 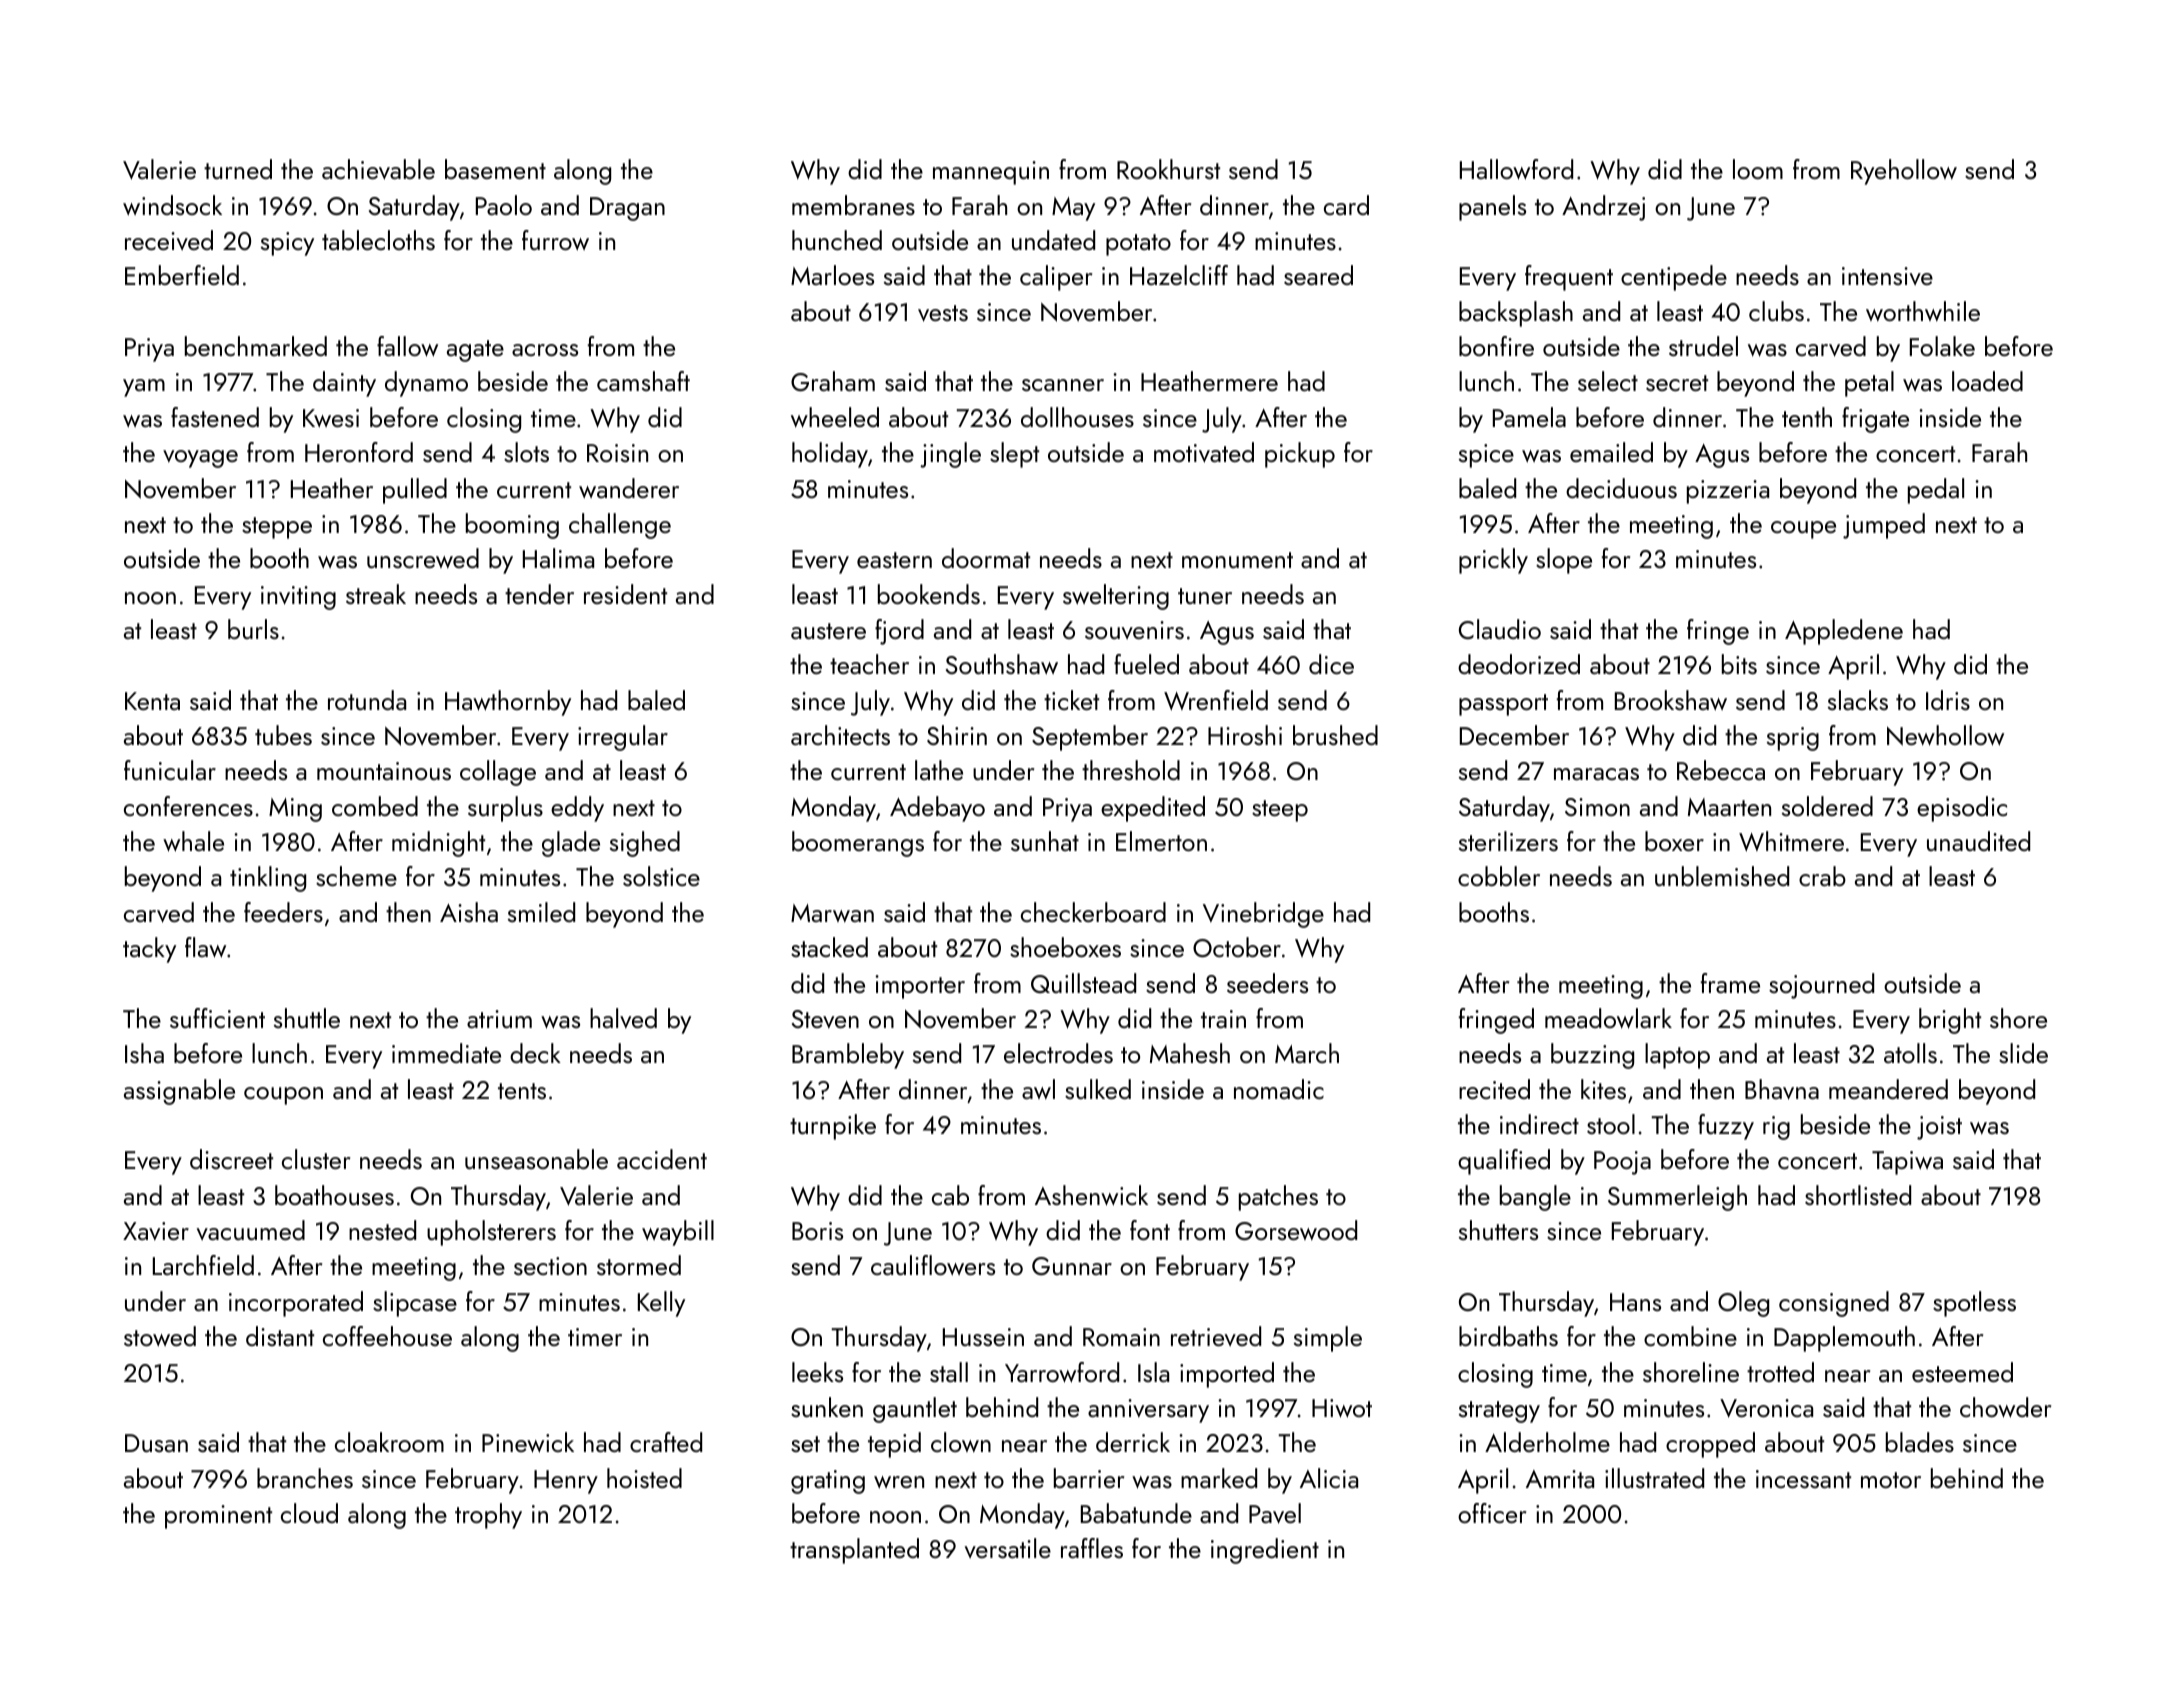 What do you see at coordinates (508, 703) in the screenshot?
I see `Hawthornby` at bounding box center [508, 703].
